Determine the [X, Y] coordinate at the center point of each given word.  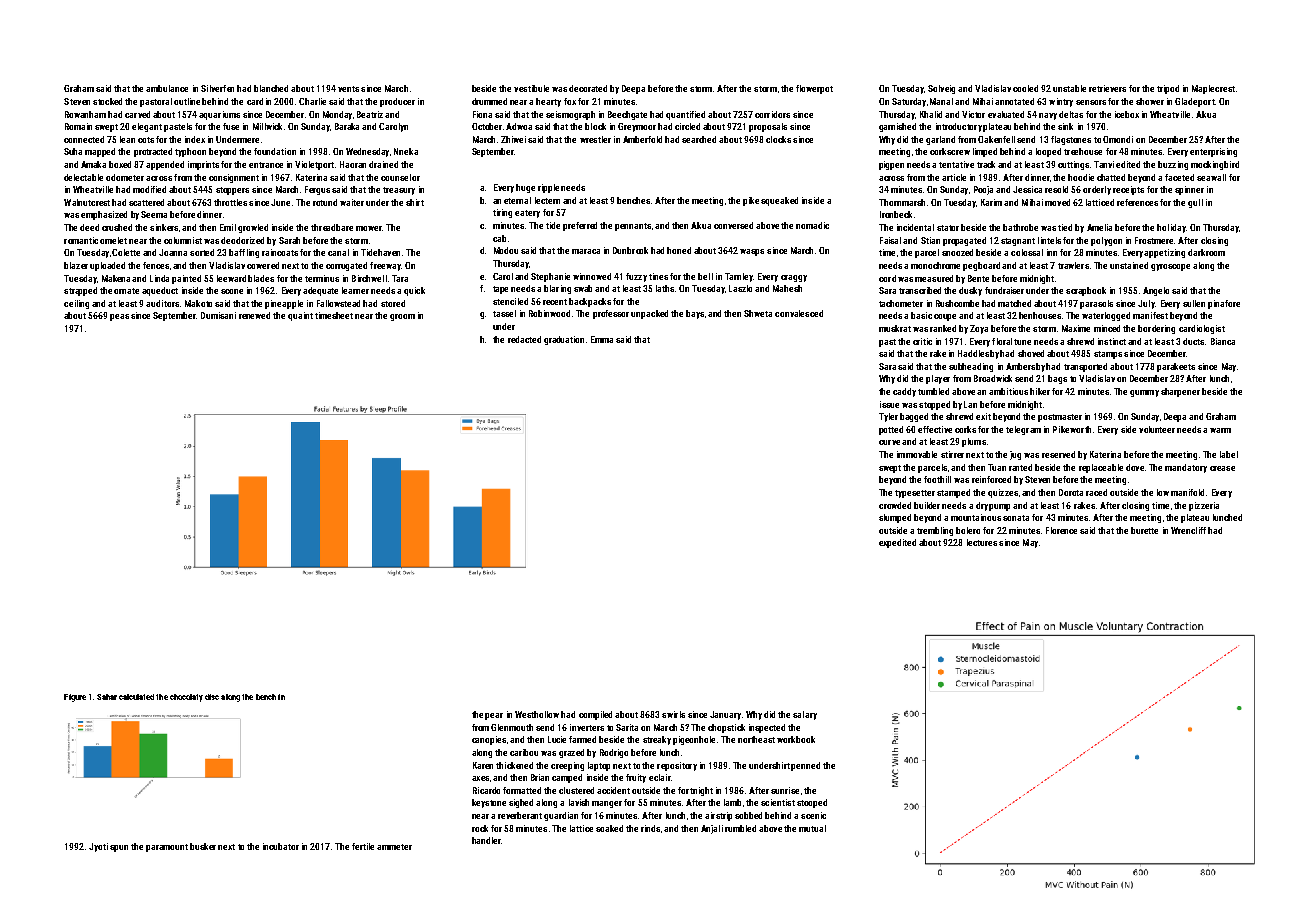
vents [348, 89]
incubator [281, 846]
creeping [567, 766]
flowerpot [814, 89]
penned [806, 766]
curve [889, 442]
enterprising [1213, 152]
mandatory [1186, 468]
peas [119, 317]
